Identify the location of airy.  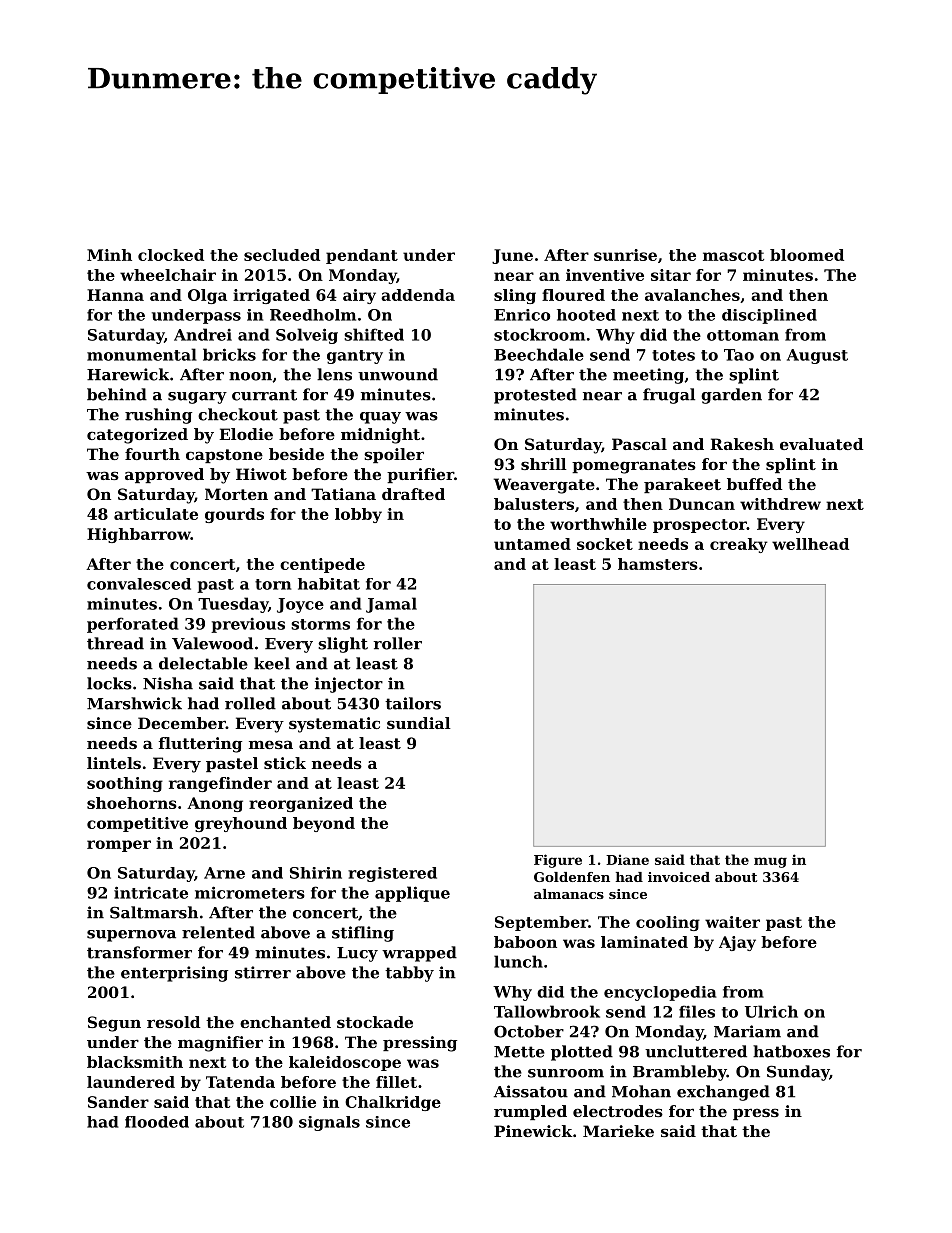
(359, 296).
